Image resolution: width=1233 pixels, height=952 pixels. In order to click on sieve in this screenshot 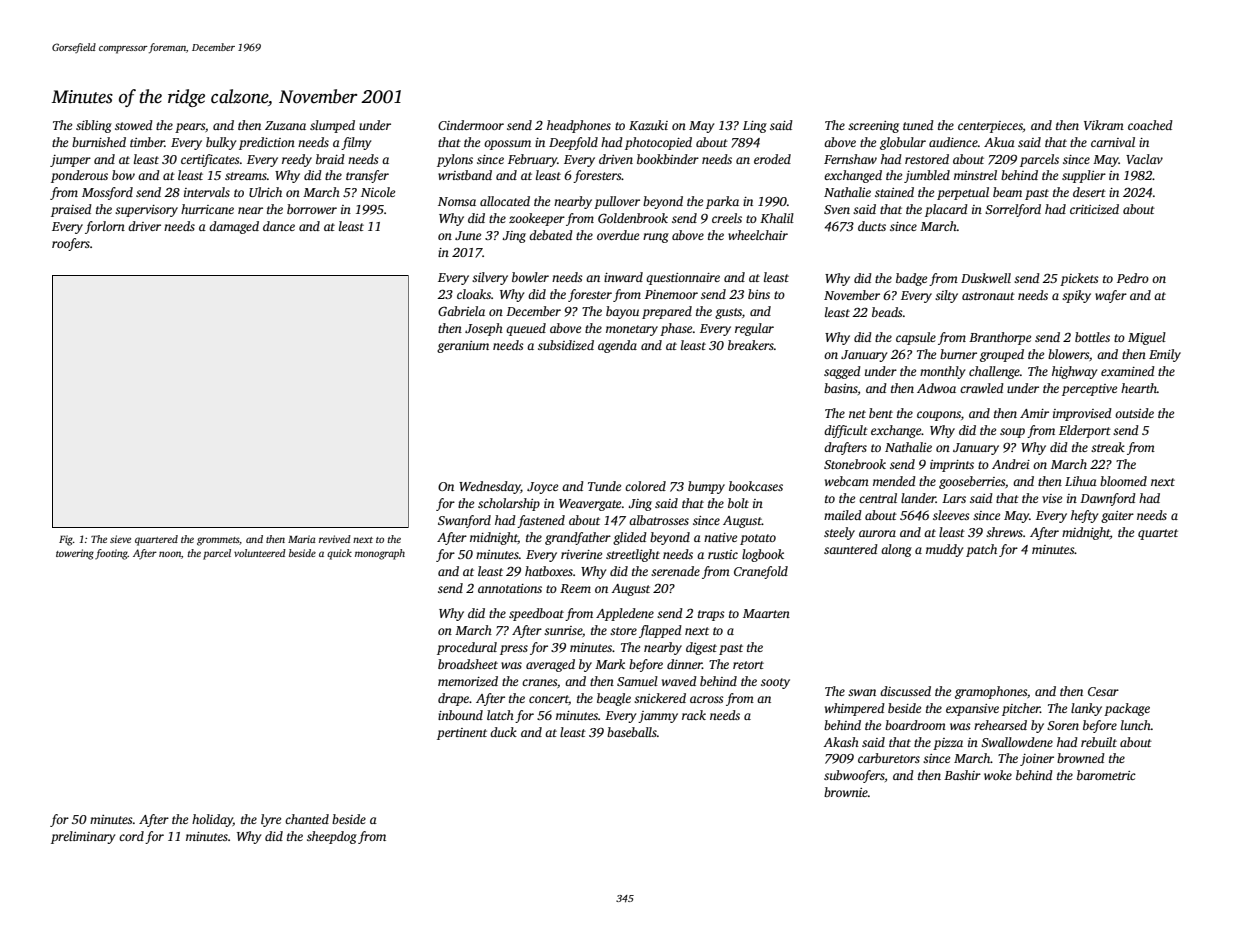, I will do `click(120, 539)`.
